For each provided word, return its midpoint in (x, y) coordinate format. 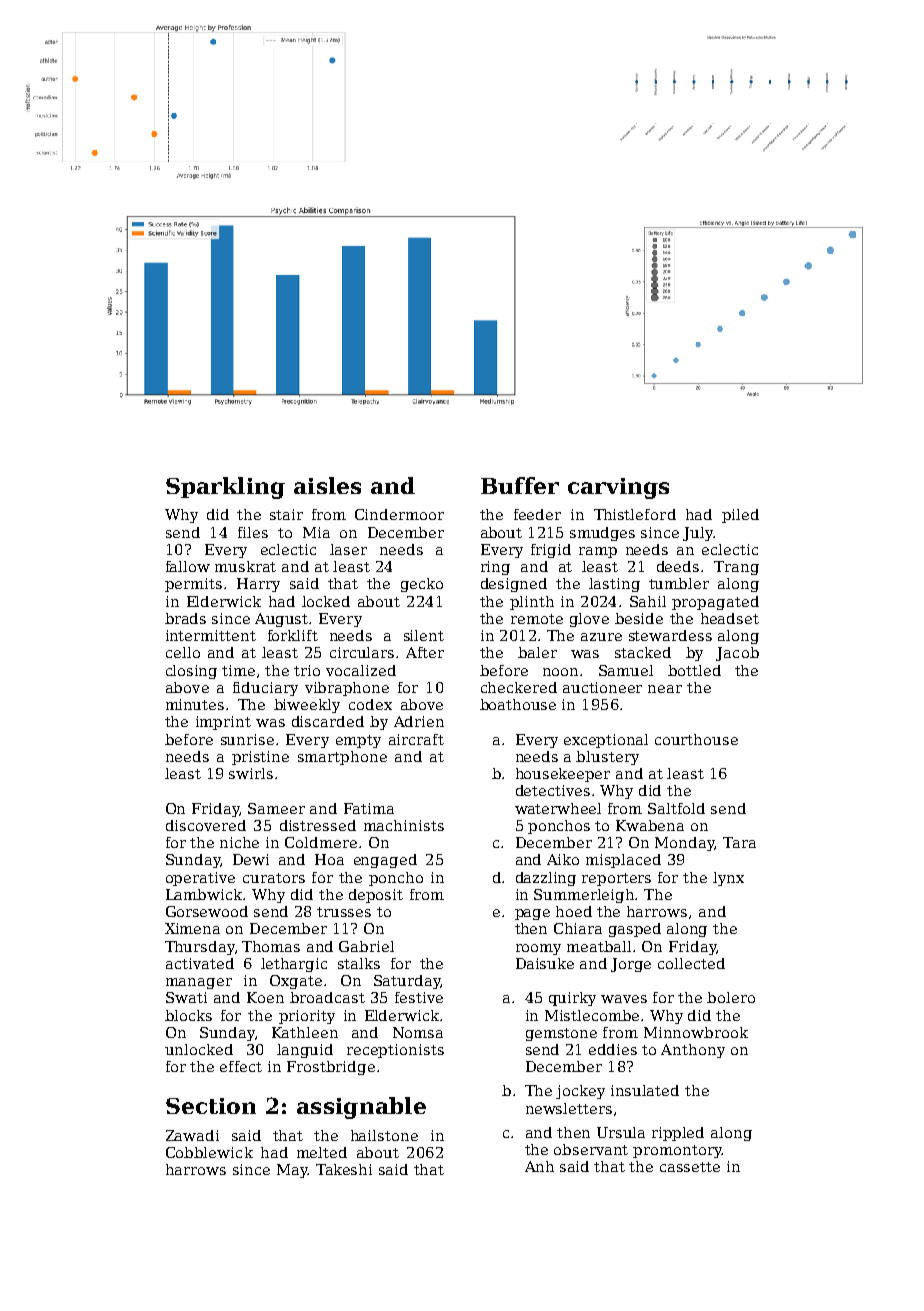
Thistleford (635, 514)
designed (514, 585)
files (253, 532)
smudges (602, 534)
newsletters (569, 1108)
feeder (537, 514)
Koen (265, 997)
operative (200, 879)
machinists (404, 825)
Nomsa (418, 1032)
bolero (731, 997)
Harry (258, 585)
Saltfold (676, 808)
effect (241, 1066)
